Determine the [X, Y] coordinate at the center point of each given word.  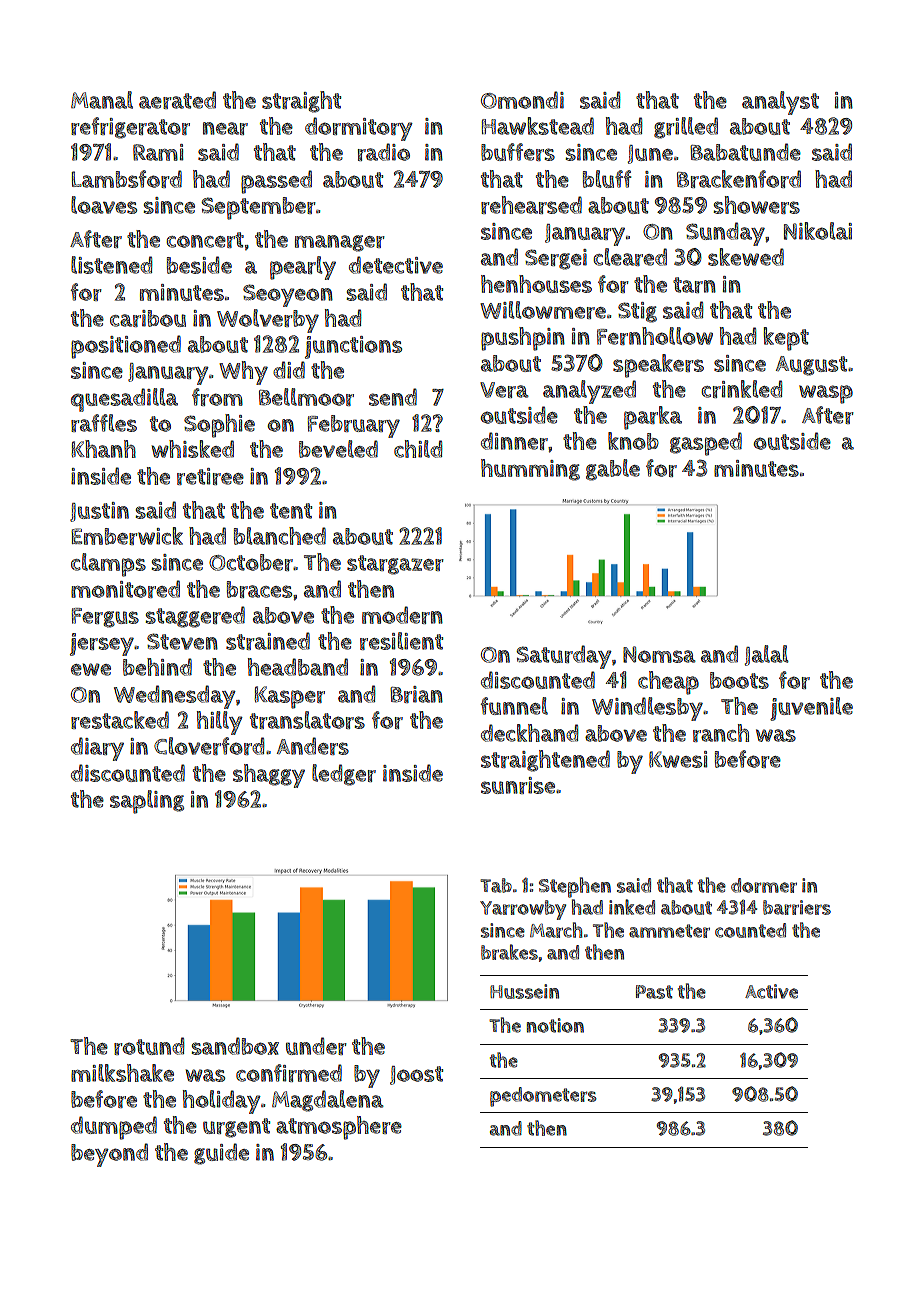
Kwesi [678, 759]
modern [402, 615]
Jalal [767, 655]
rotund [149, 1046]
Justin [99, 512]
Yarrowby [523, 910]
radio [384, 152]
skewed [746, 257]
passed [276, 182]
